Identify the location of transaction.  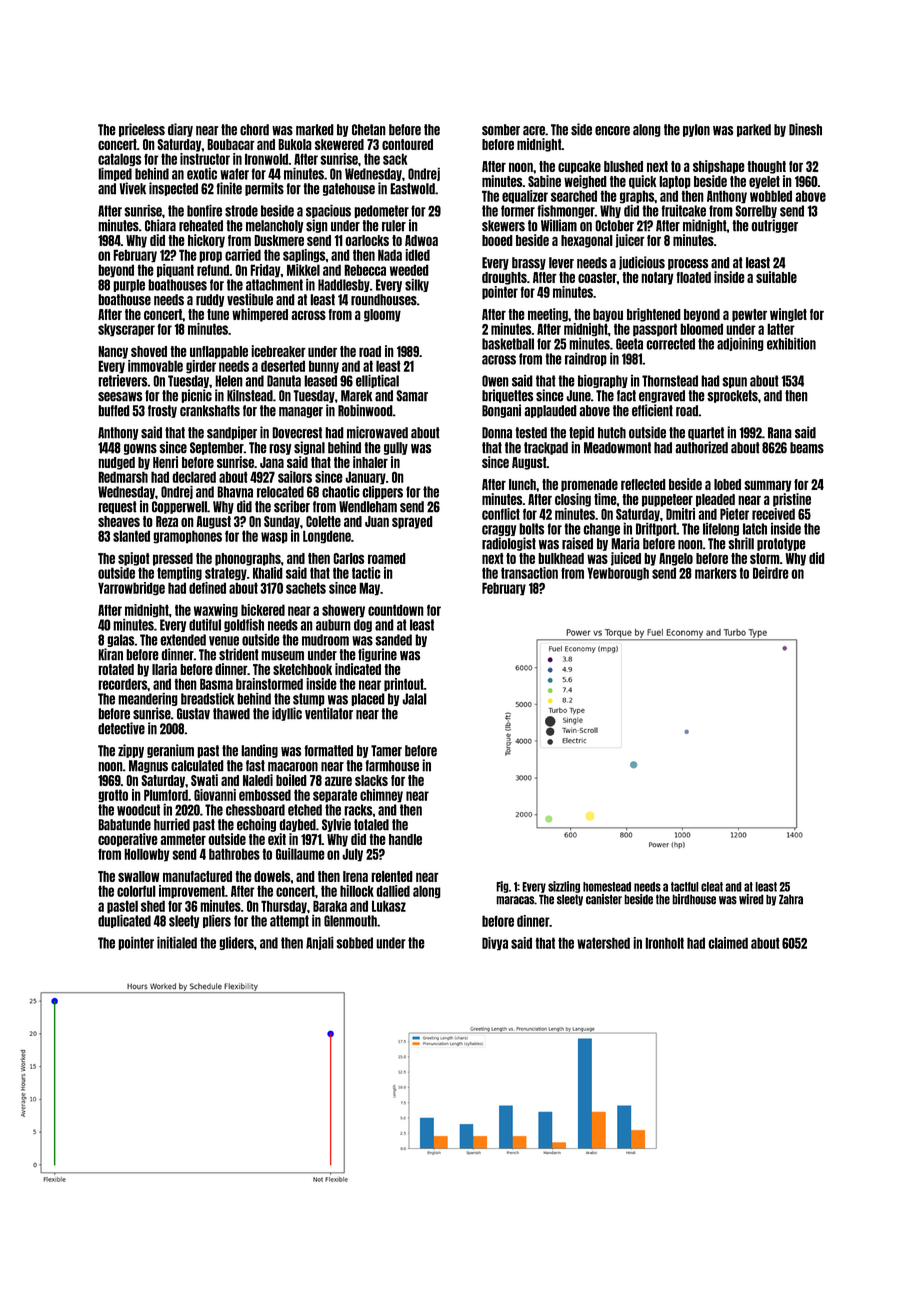
(529, 573).
